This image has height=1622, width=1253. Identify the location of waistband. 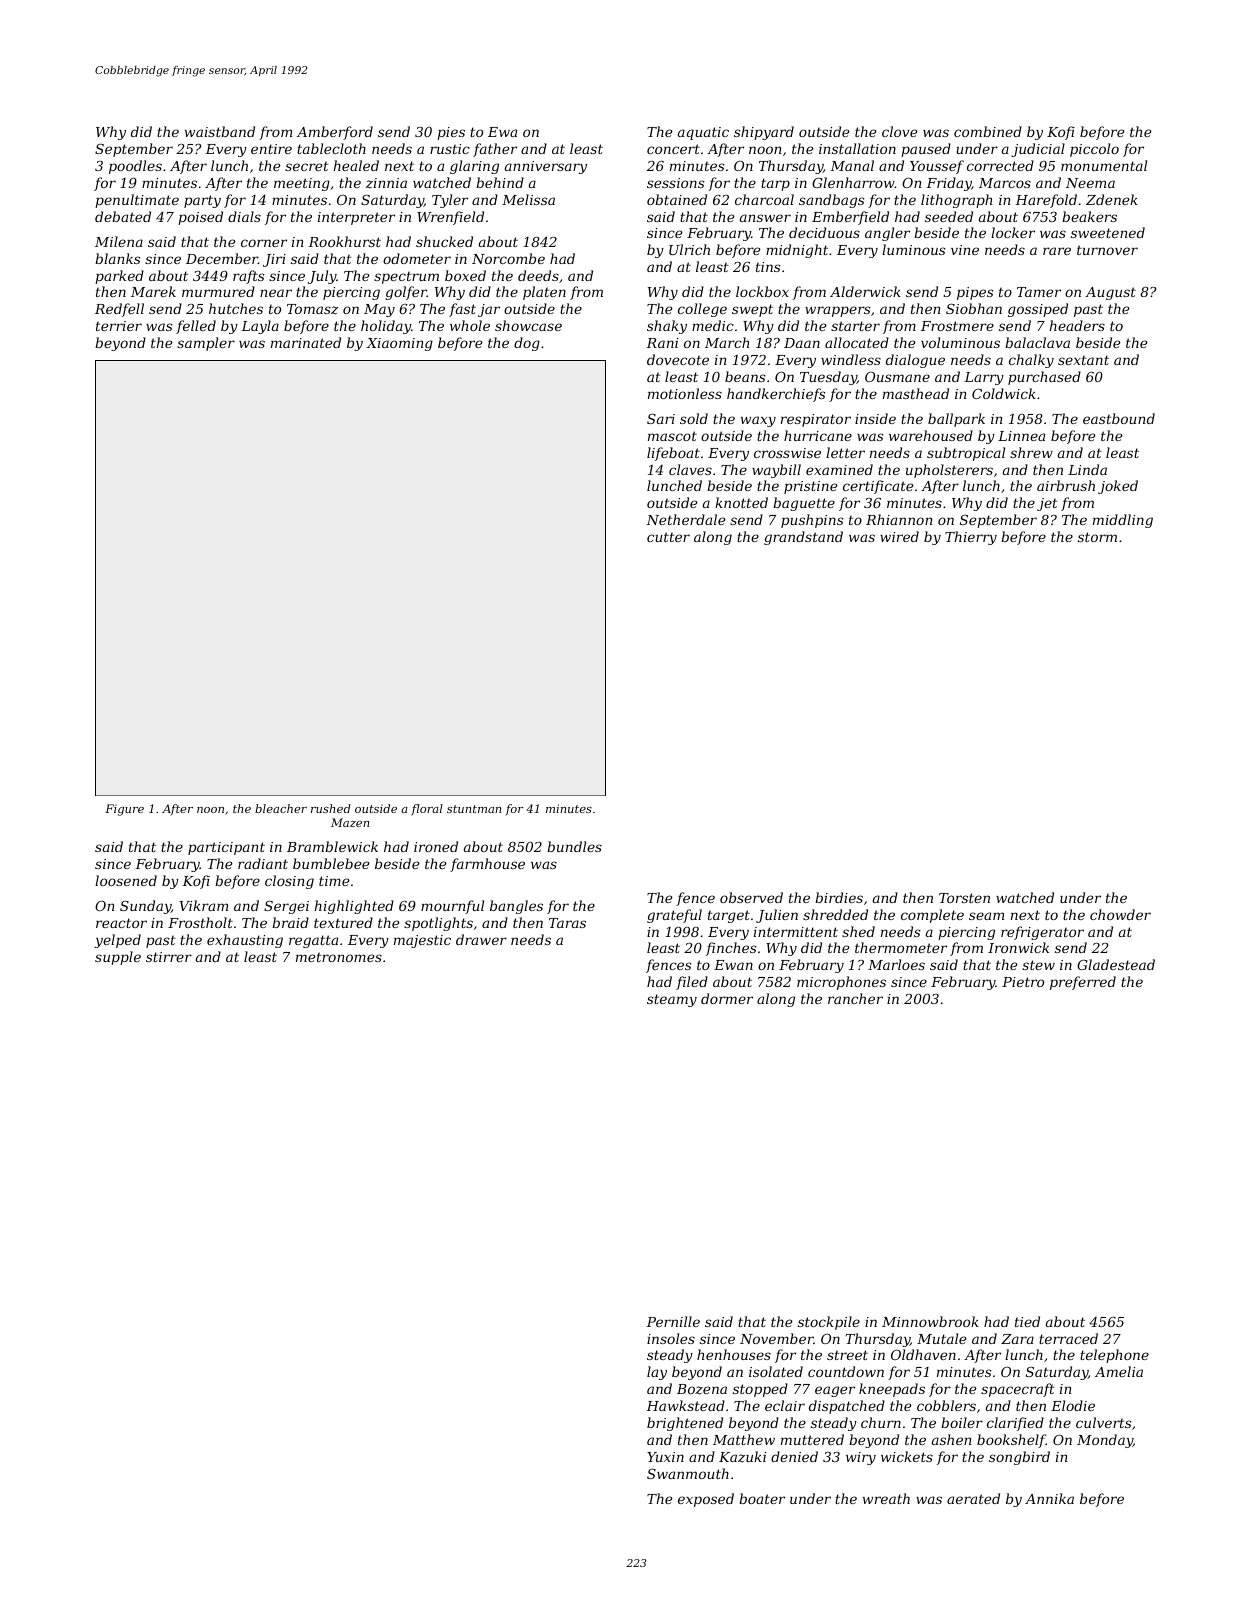
(220, 131).
